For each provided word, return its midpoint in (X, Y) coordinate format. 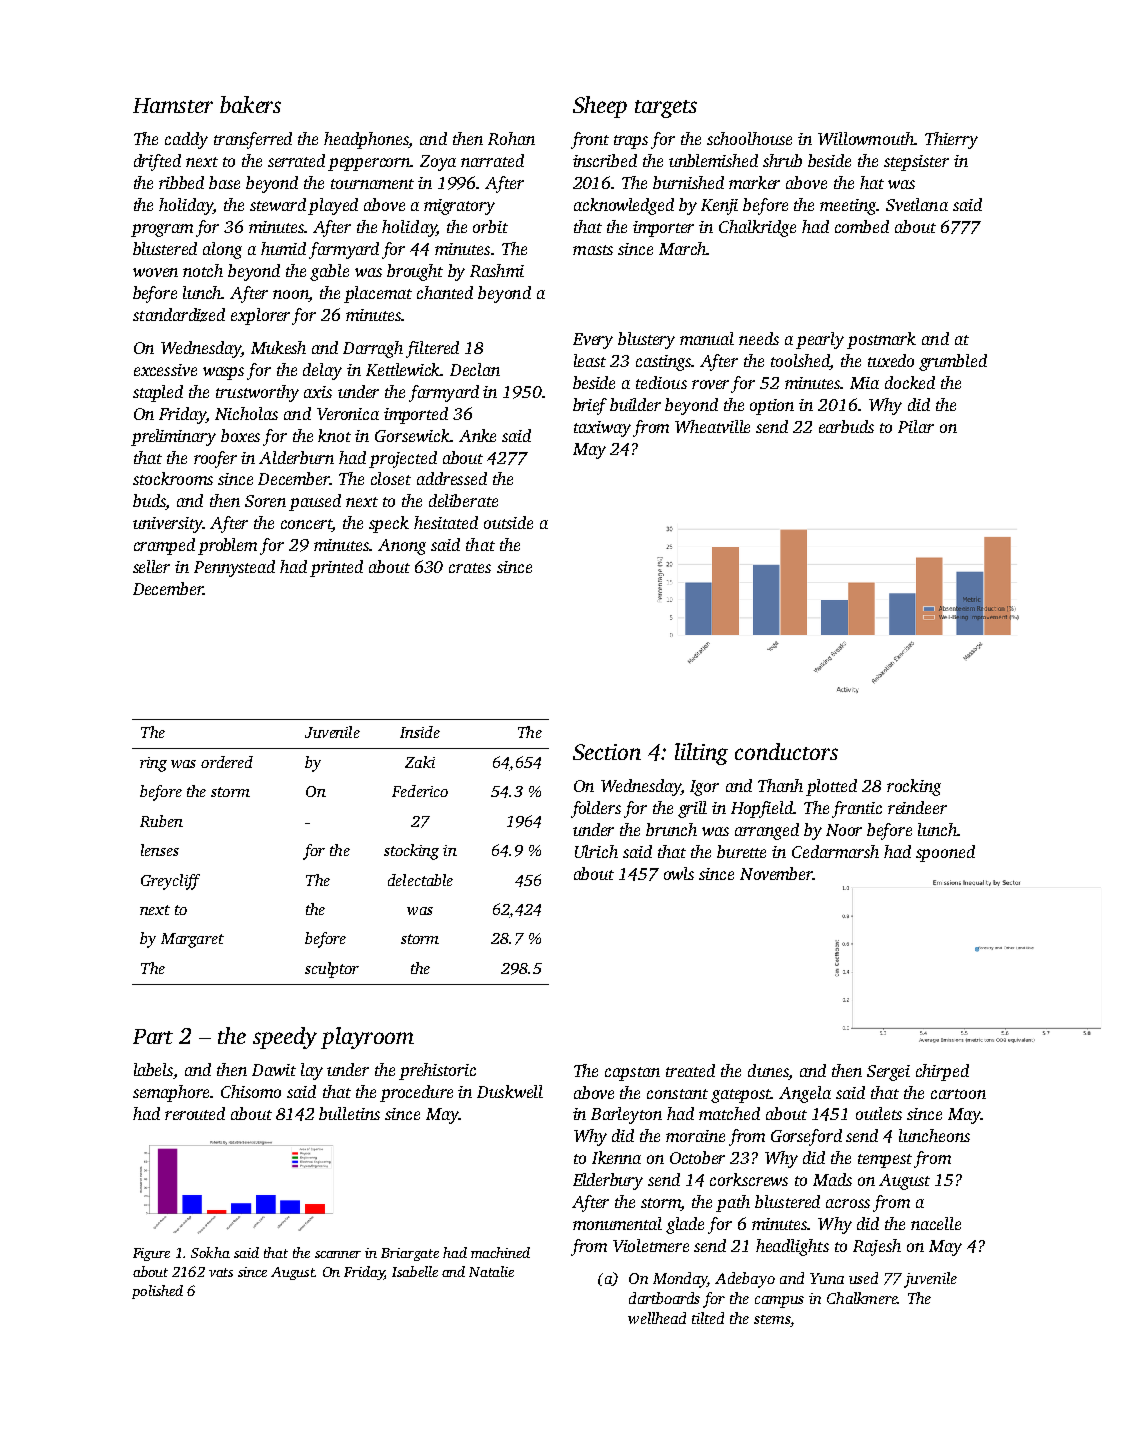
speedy (285, 1038)
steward (278, 204)
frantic (857, 809)
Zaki (420, 762)
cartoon (958, 1094)
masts (593, 250)
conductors (786, 751)
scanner (338, 1254)
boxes (240, 435)
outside (508, 522)
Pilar (916, 426)
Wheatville (712, 426)
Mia (864, 383)
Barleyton (626, 1115)
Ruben (161, 821)
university (168, 525)
